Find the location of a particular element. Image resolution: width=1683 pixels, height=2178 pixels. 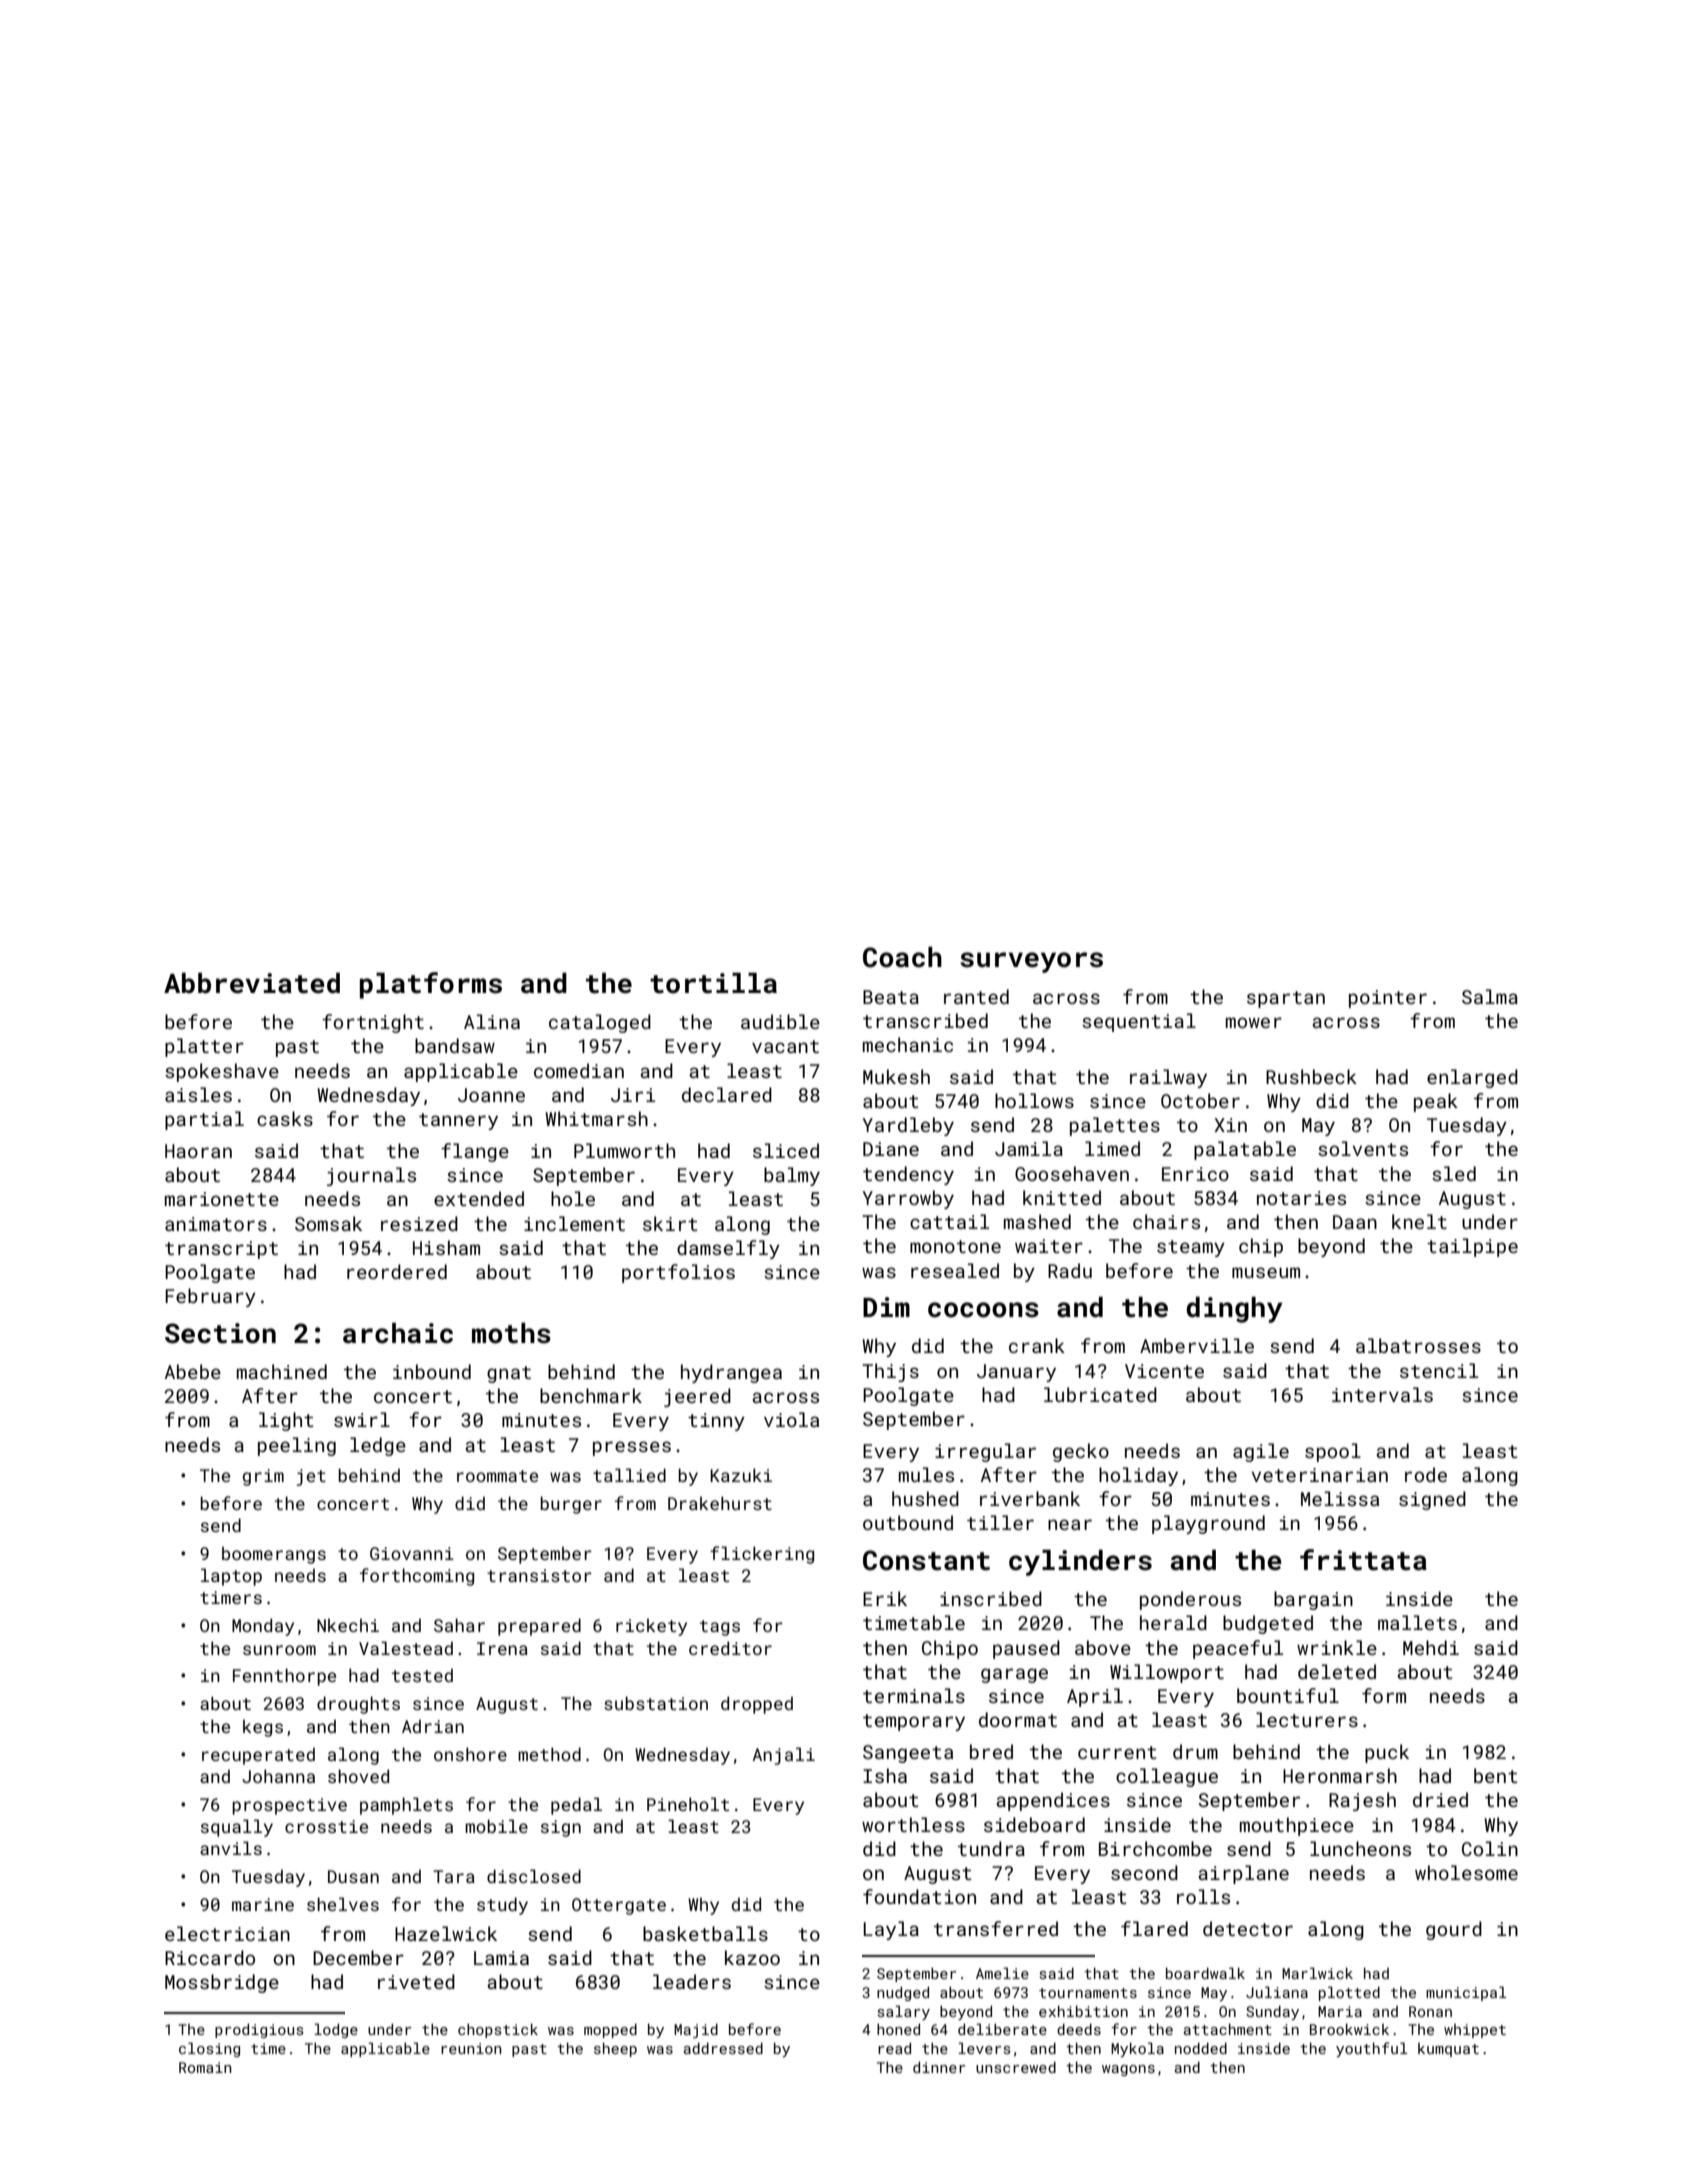

enlarged is located at coordinates (1472, 1078).
